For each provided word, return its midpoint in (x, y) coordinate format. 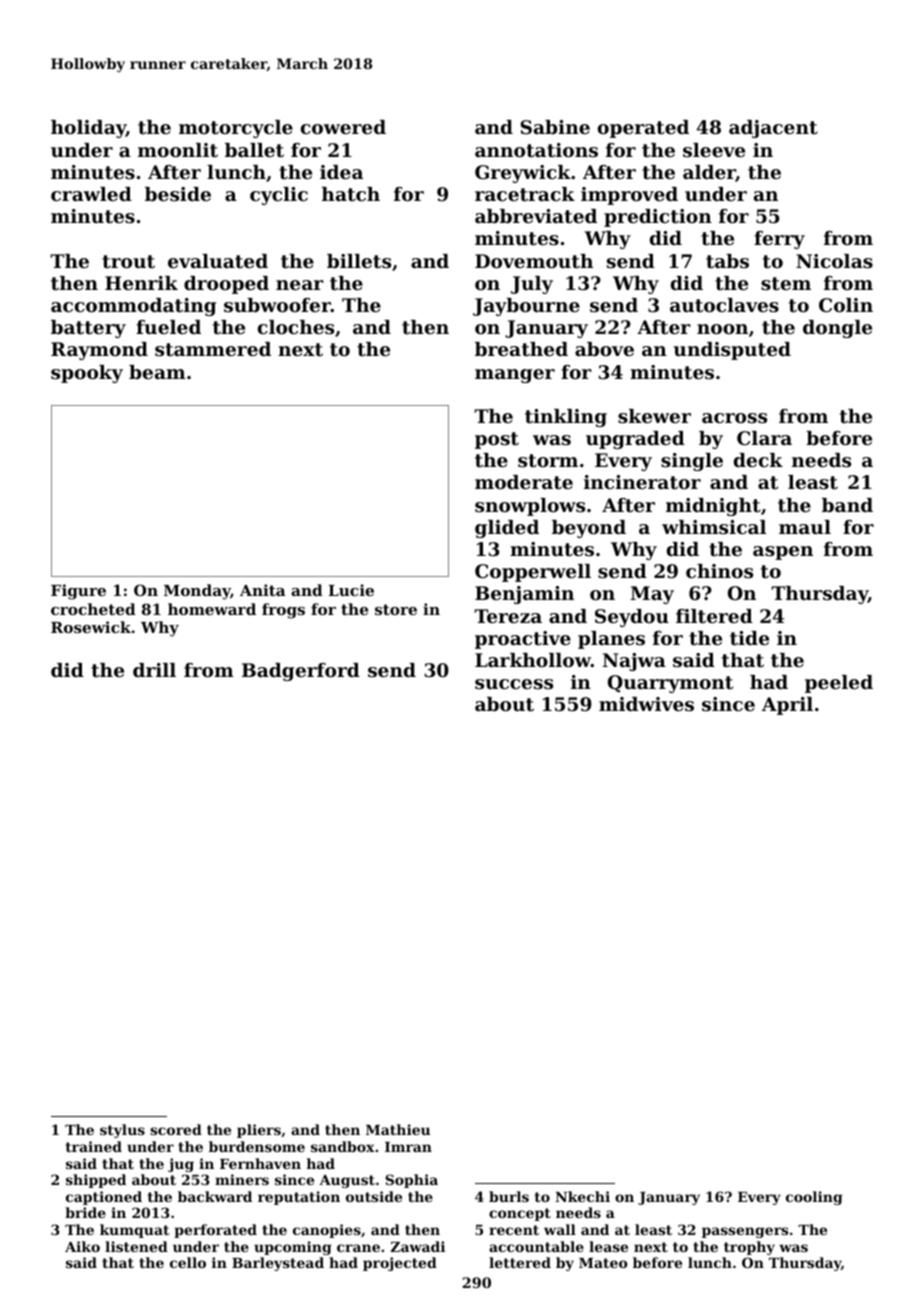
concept (520, 1214)
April (787, 706)
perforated (215, 1231)
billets (359, 261)
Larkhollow (533, 660)
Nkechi (582, 1196)
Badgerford (301, 672)
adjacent (773, 129)
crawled (91, 194)
